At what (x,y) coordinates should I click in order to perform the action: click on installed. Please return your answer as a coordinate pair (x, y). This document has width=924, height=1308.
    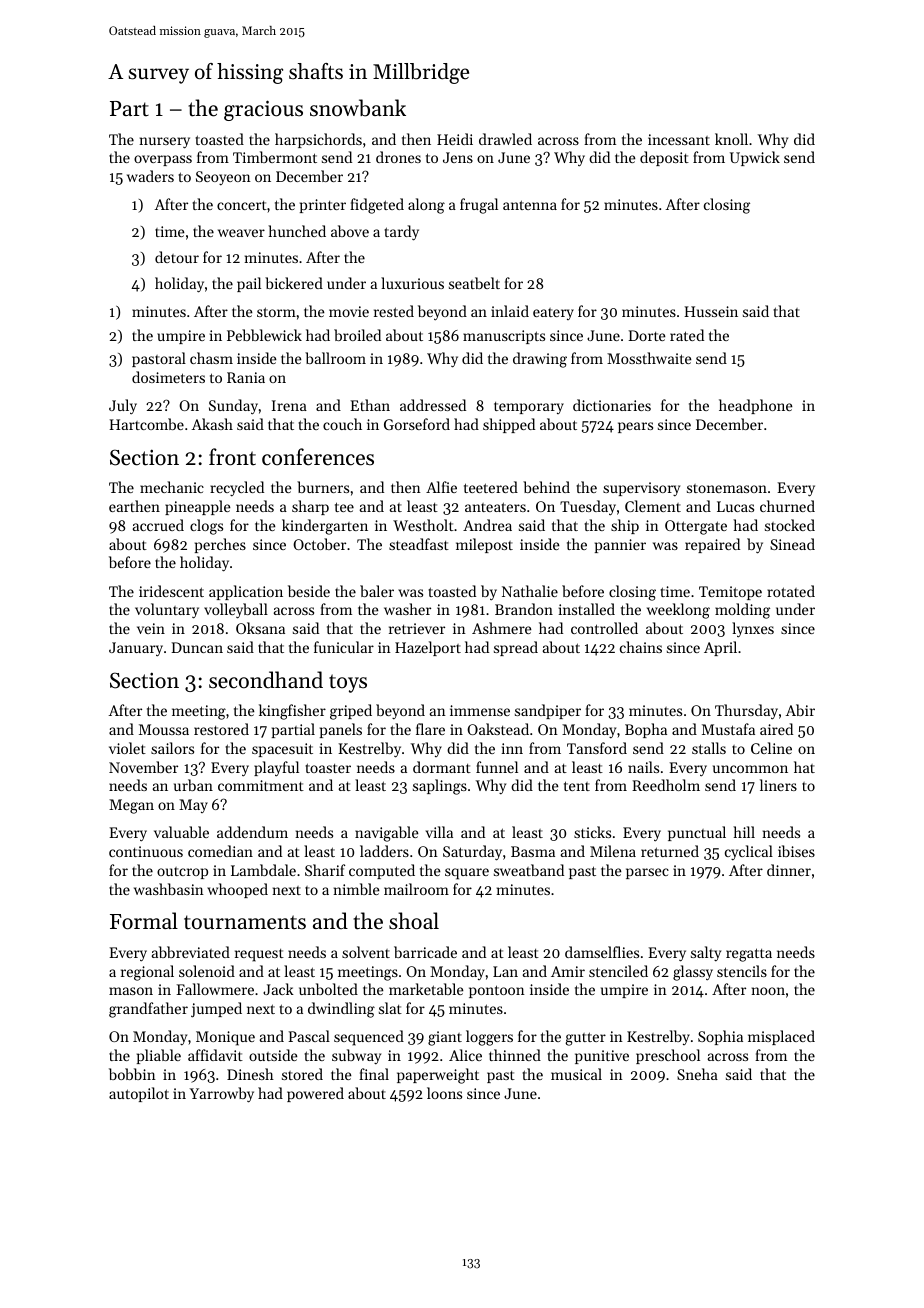
    Looking at the image, I should click on (587, 609).
